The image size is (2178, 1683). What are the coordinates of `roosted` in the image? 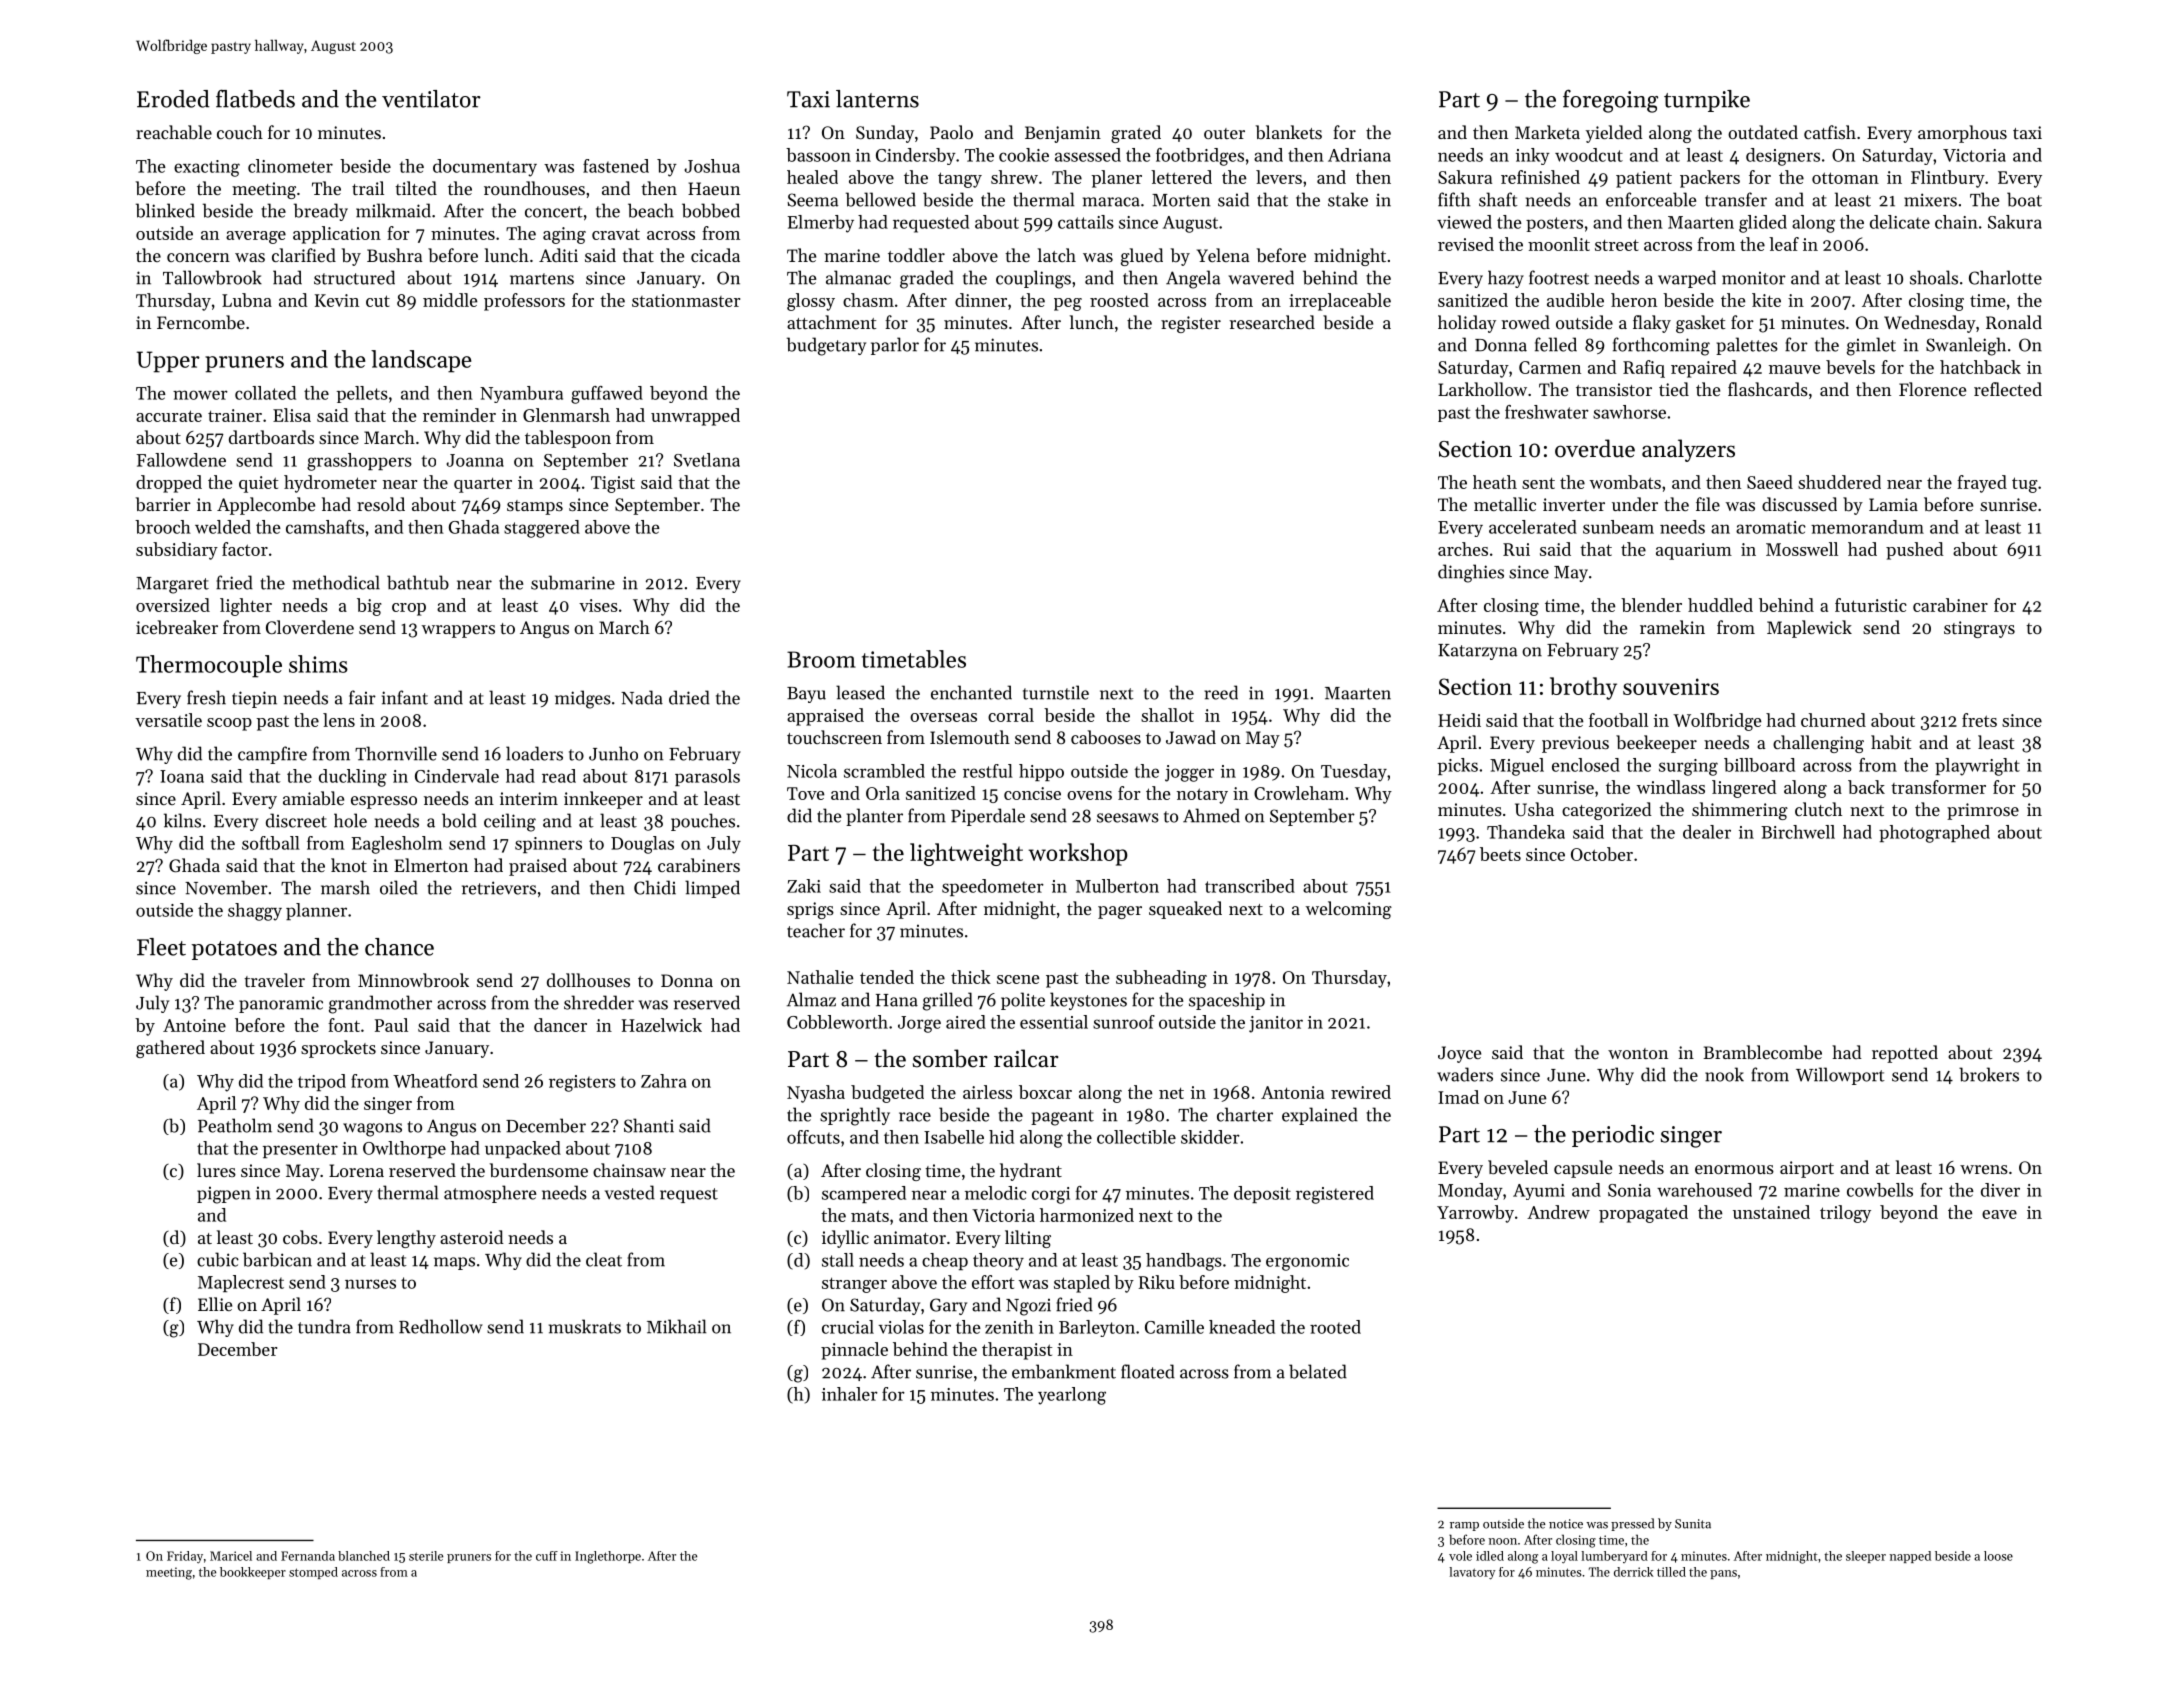 It's located at (1119, 300).
